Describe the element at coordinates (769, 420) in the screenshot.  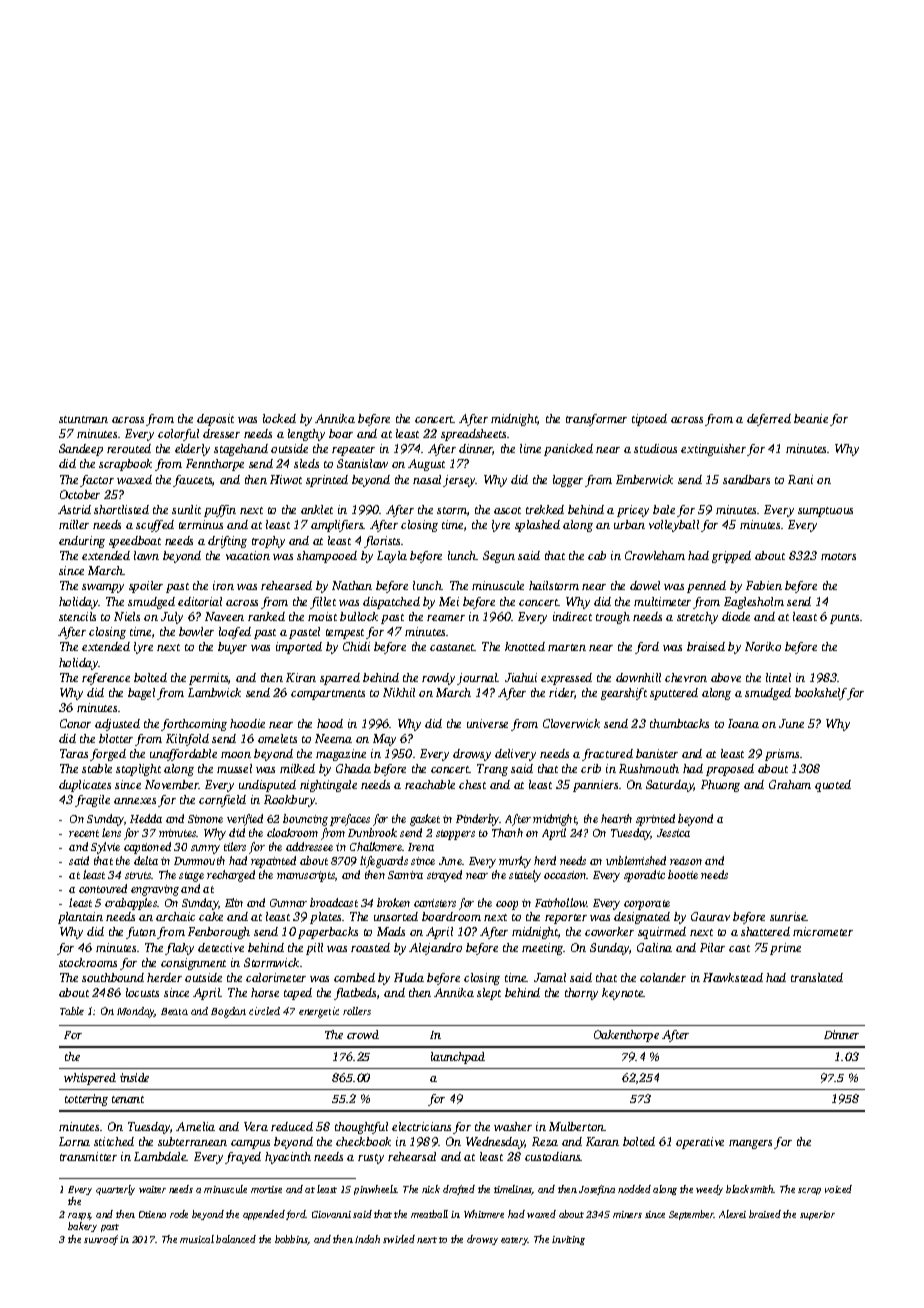
I see `deferred` at that location.
